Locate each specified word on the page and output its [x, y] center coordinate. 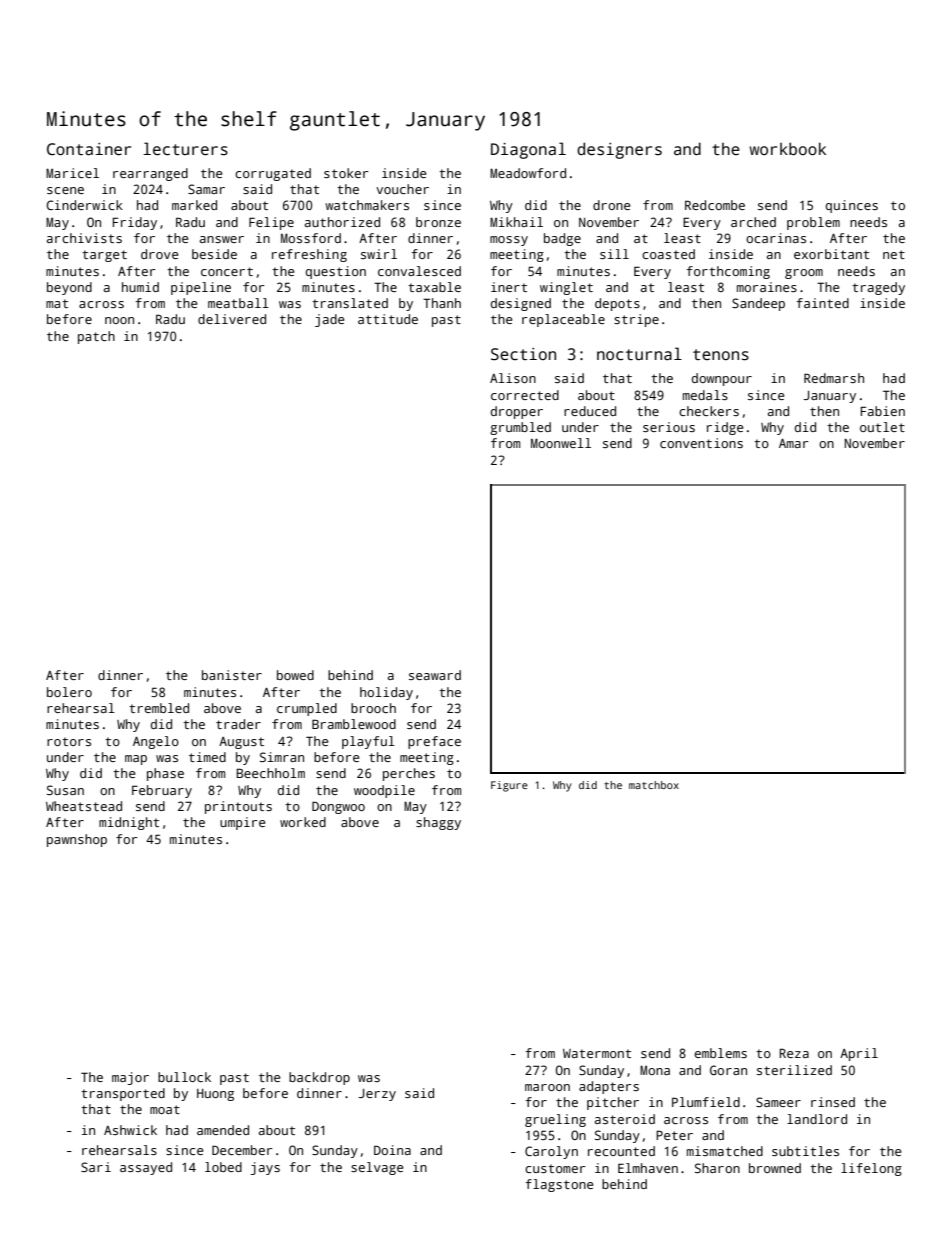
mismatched [725, 1151]
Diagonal [528, 150]
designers [619, 150]
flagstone [559, 1185]
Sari [96, 1167]
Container [89, 149]
